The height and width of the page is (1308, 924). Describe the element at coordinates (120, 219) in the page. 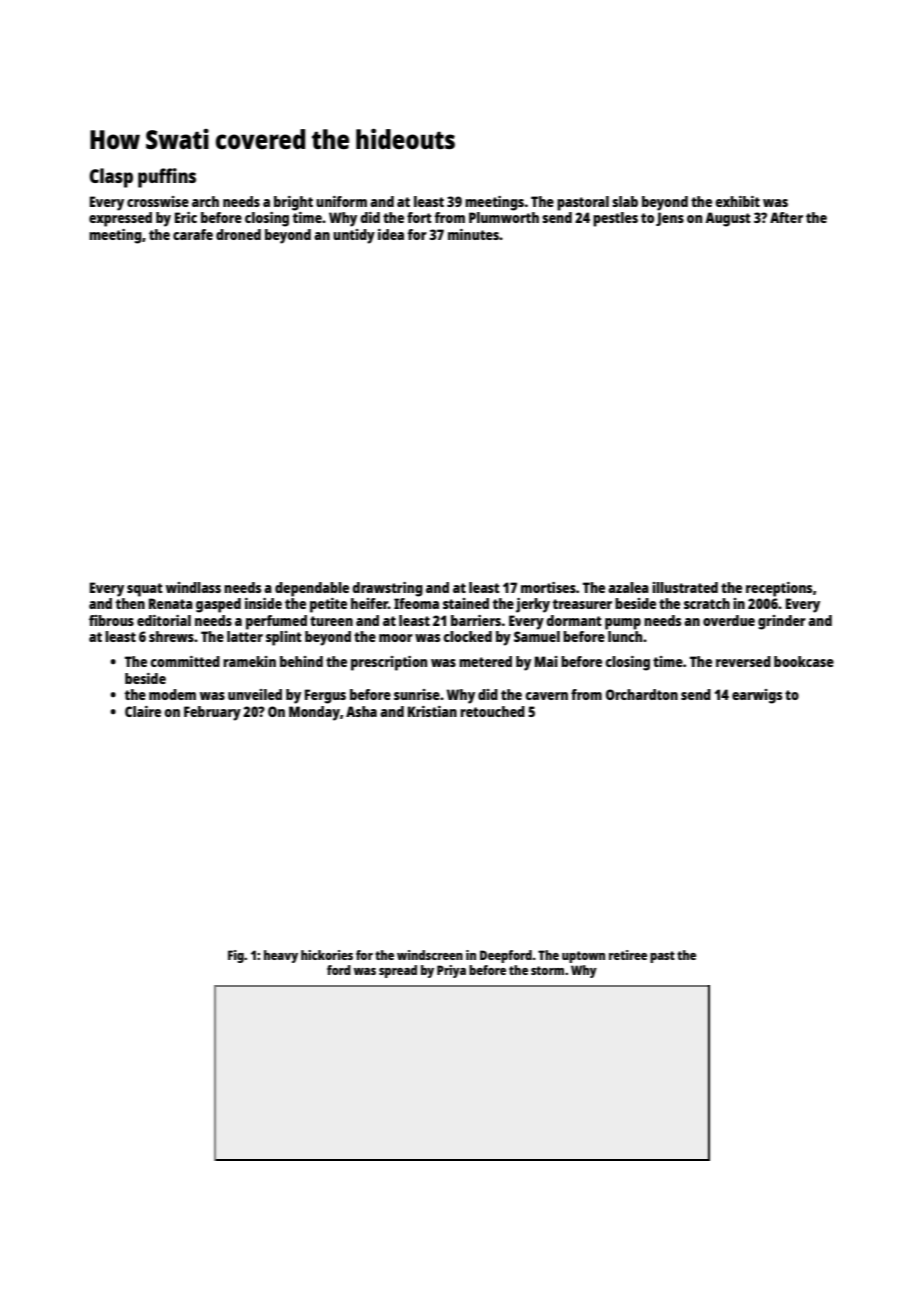

I see `expressed` at that location.
